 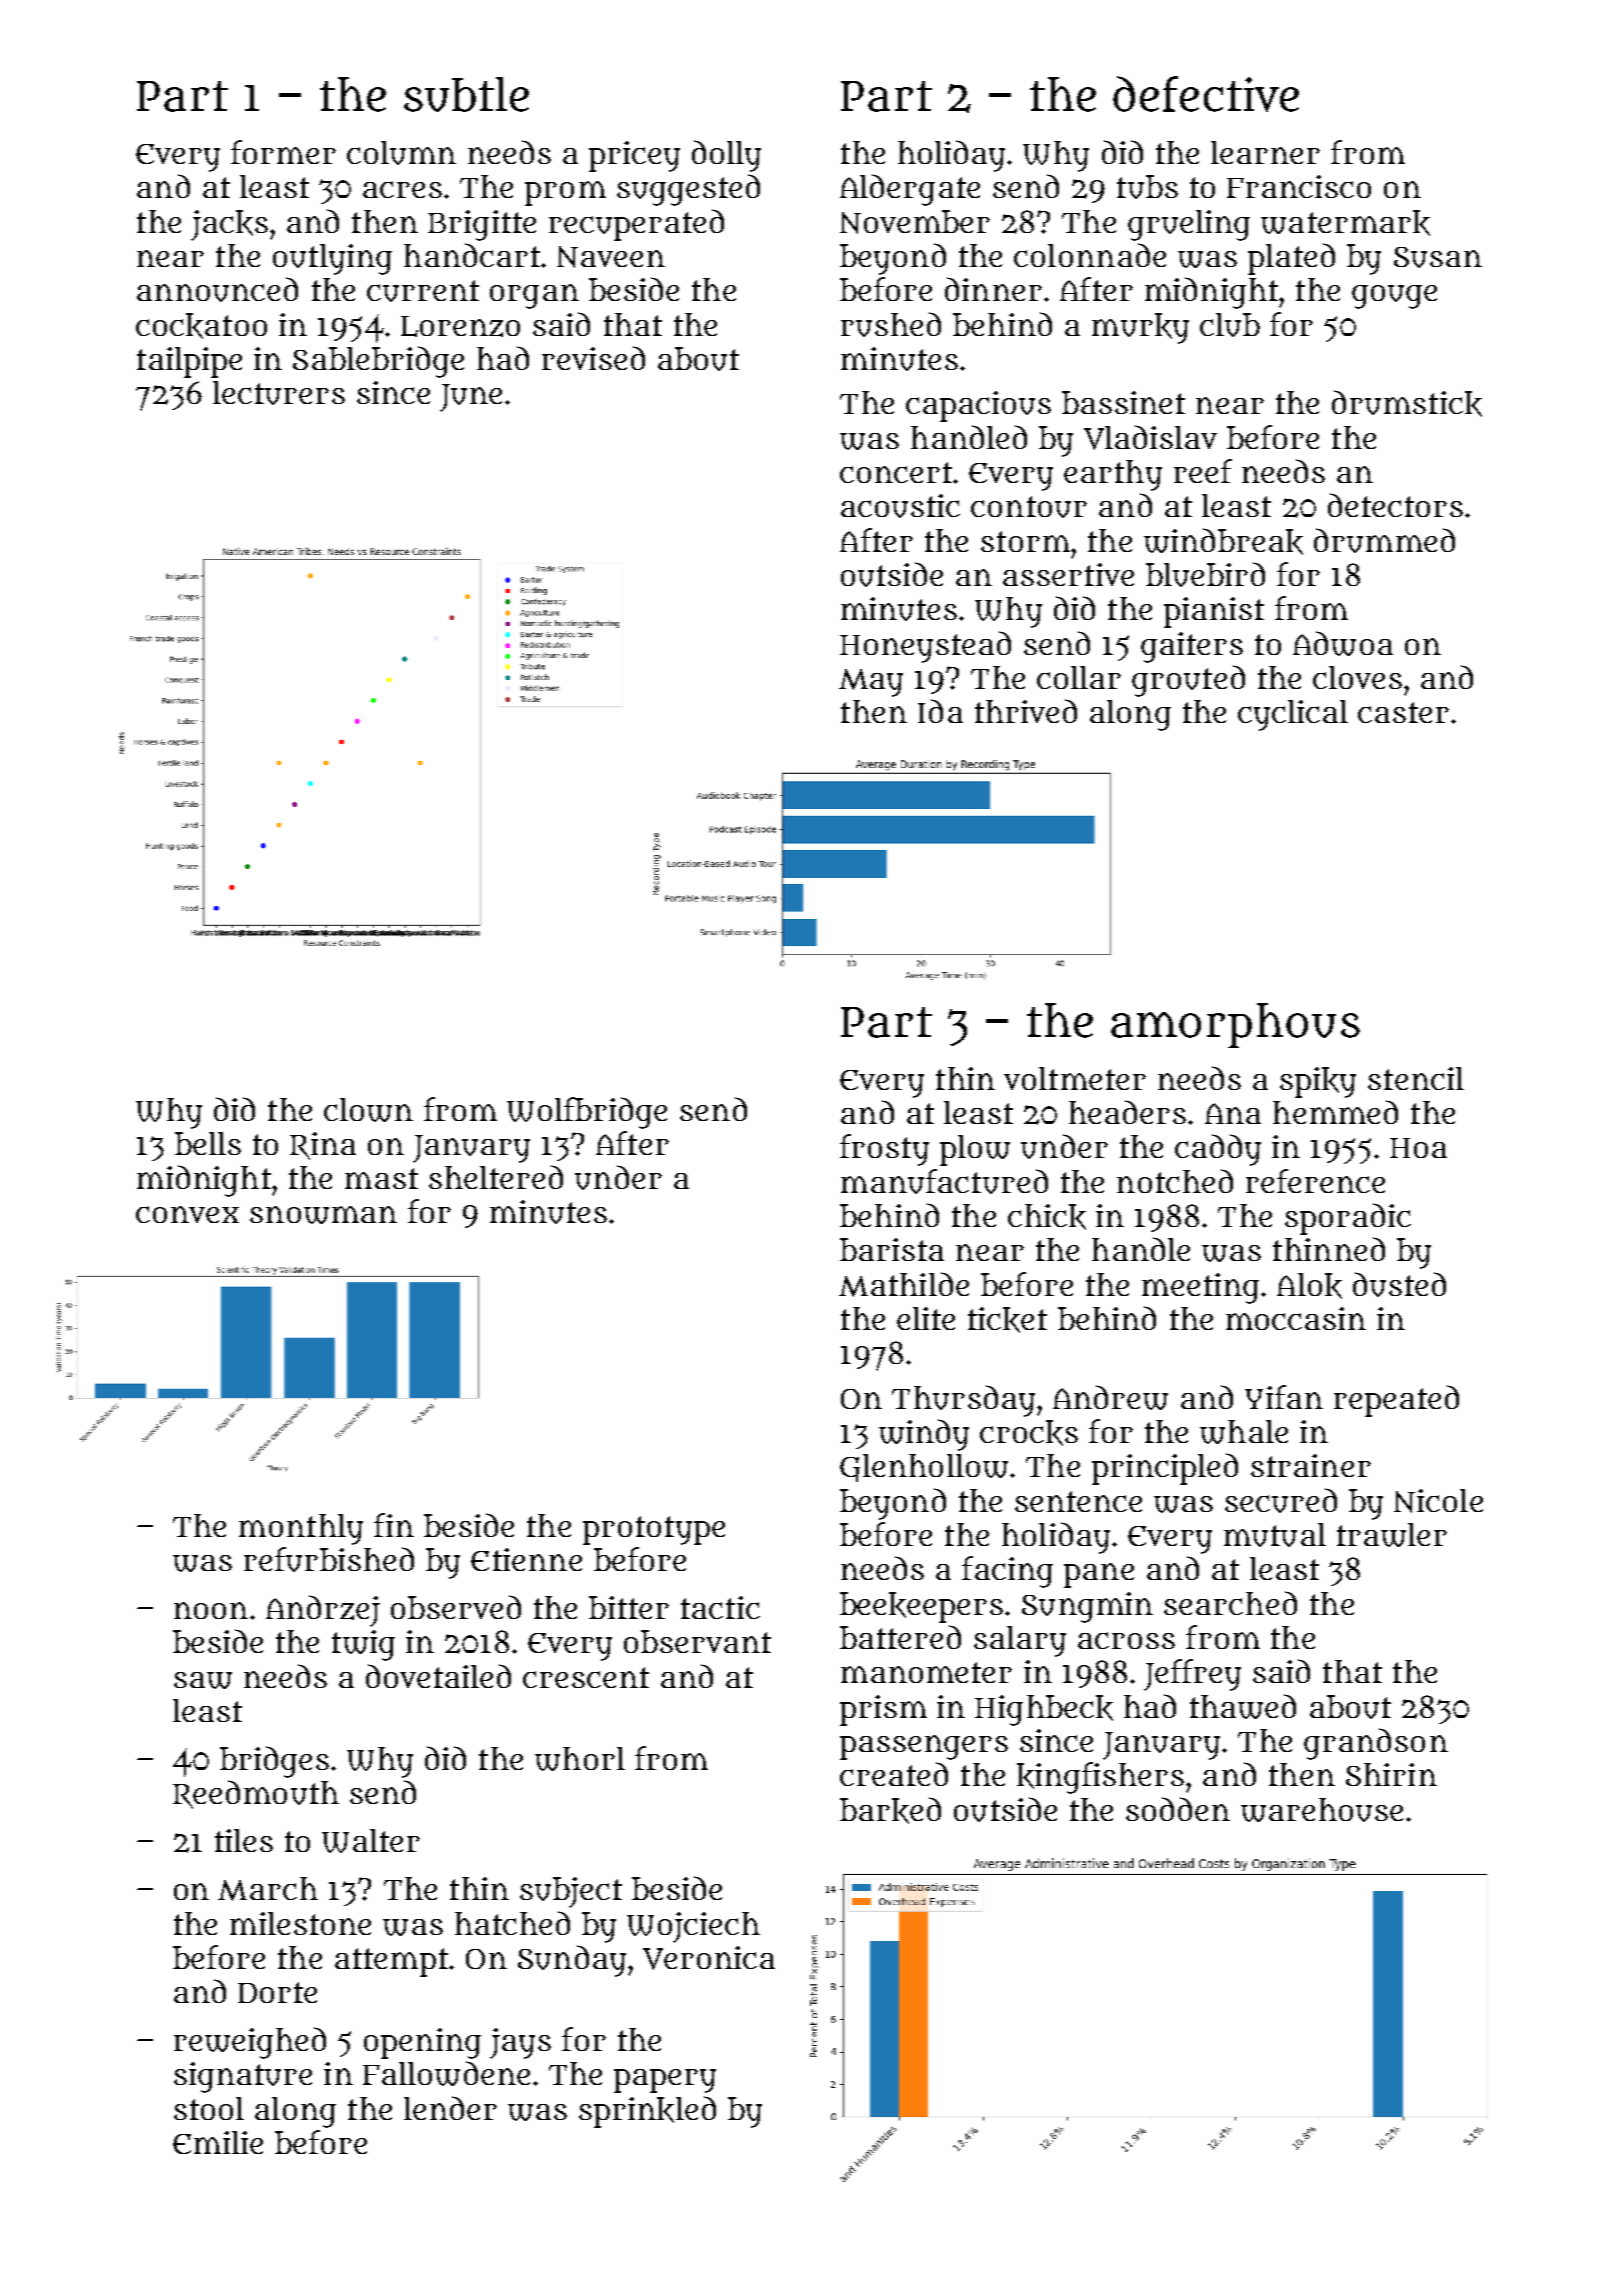 I want to click on sheltered, so click(x=496, y=1177).
